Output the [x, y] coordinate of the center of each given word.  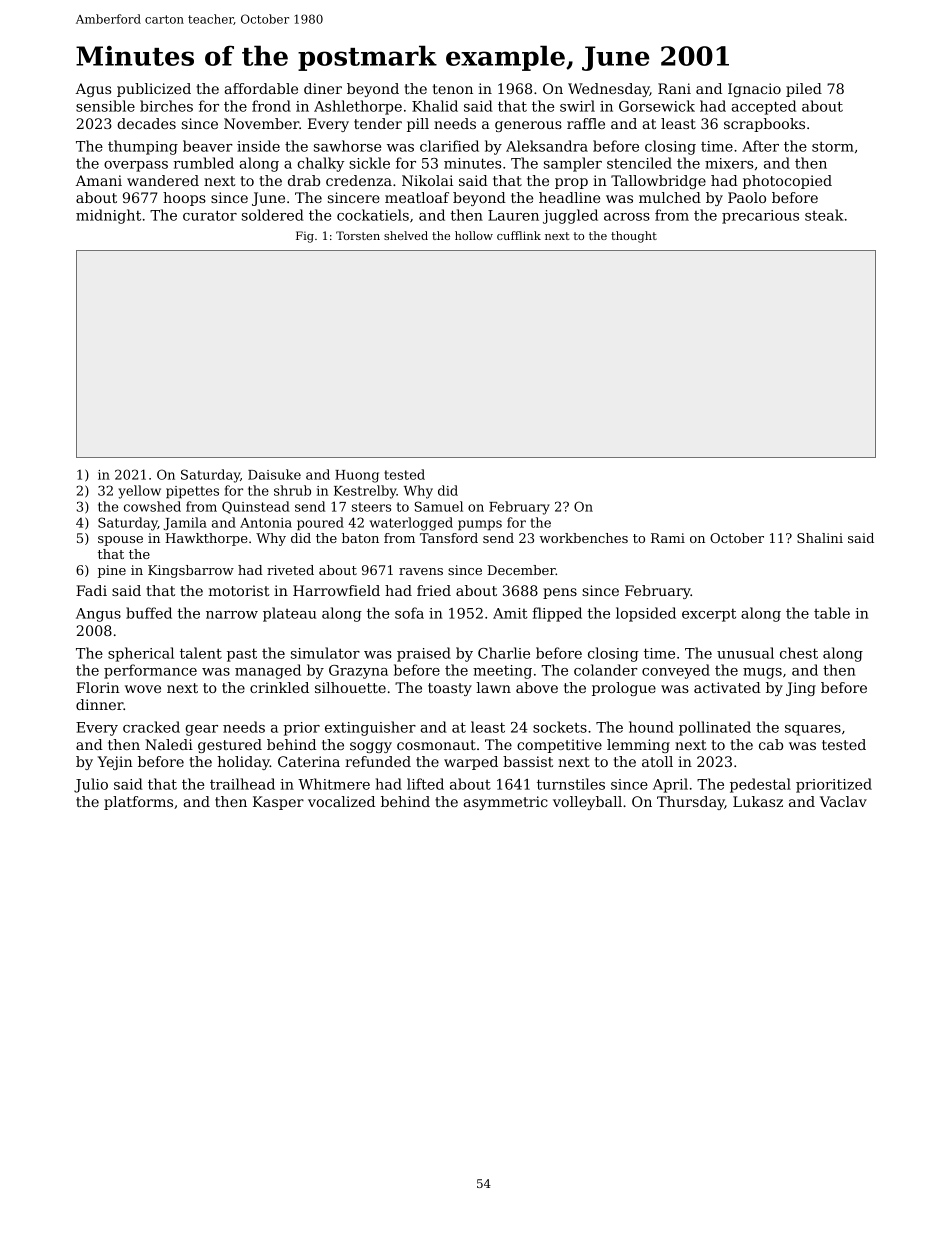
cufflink [519, 235]
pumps [480, 525]
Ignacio [754, 90]
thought [634, 237]
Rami [668, 538]
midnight [108, 216]
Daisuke [274, 474]
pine [112, 571]
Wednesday [609, 90]
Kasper [278, 803]
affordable [261, 88]
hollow [474, 235]
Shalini [820, 538]
